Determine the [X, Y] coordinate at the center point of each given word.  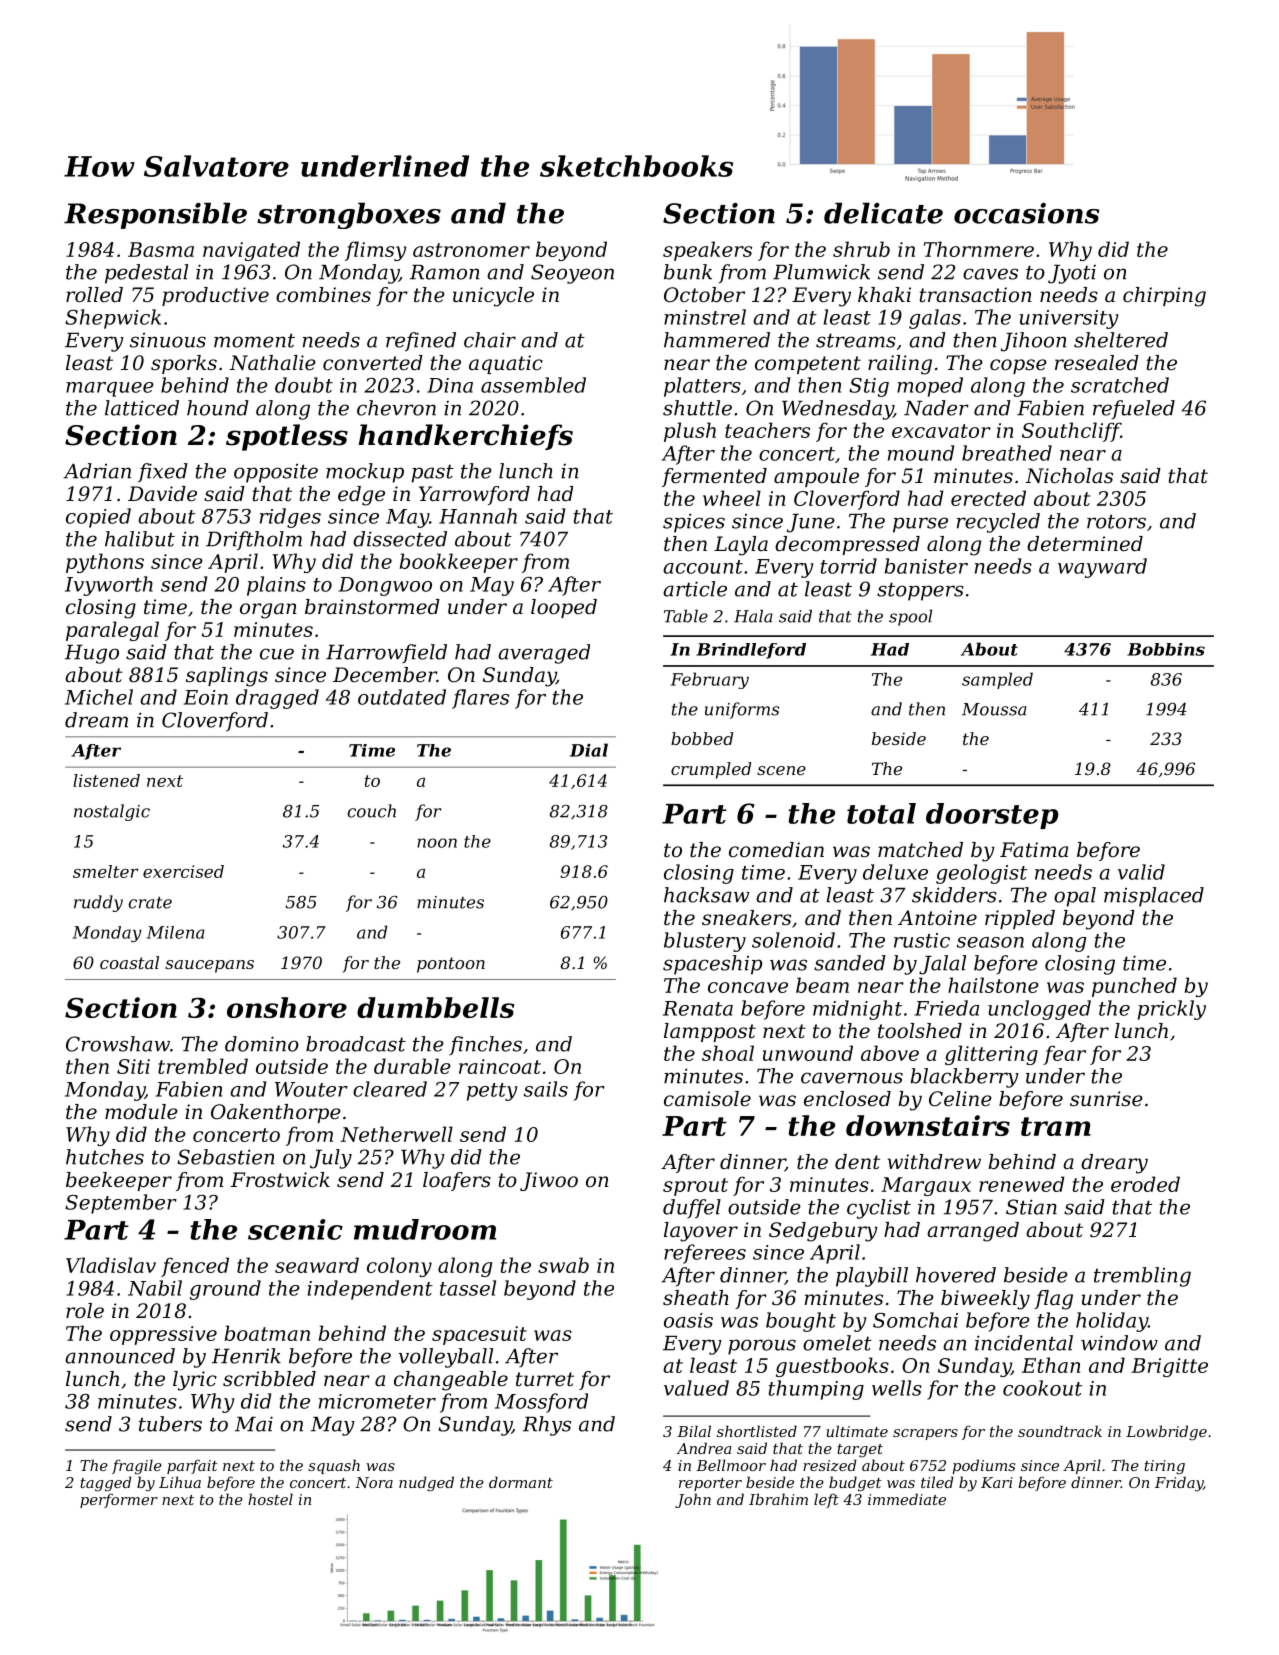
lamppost [710, 1032]
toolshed [920, 1031]
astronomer [471, 250]
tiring [1164, 1467]
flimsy [375, 251]
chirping [1164, 297]
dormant [521, 1482]
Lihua [180, 1482]
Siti [133, 1066]
